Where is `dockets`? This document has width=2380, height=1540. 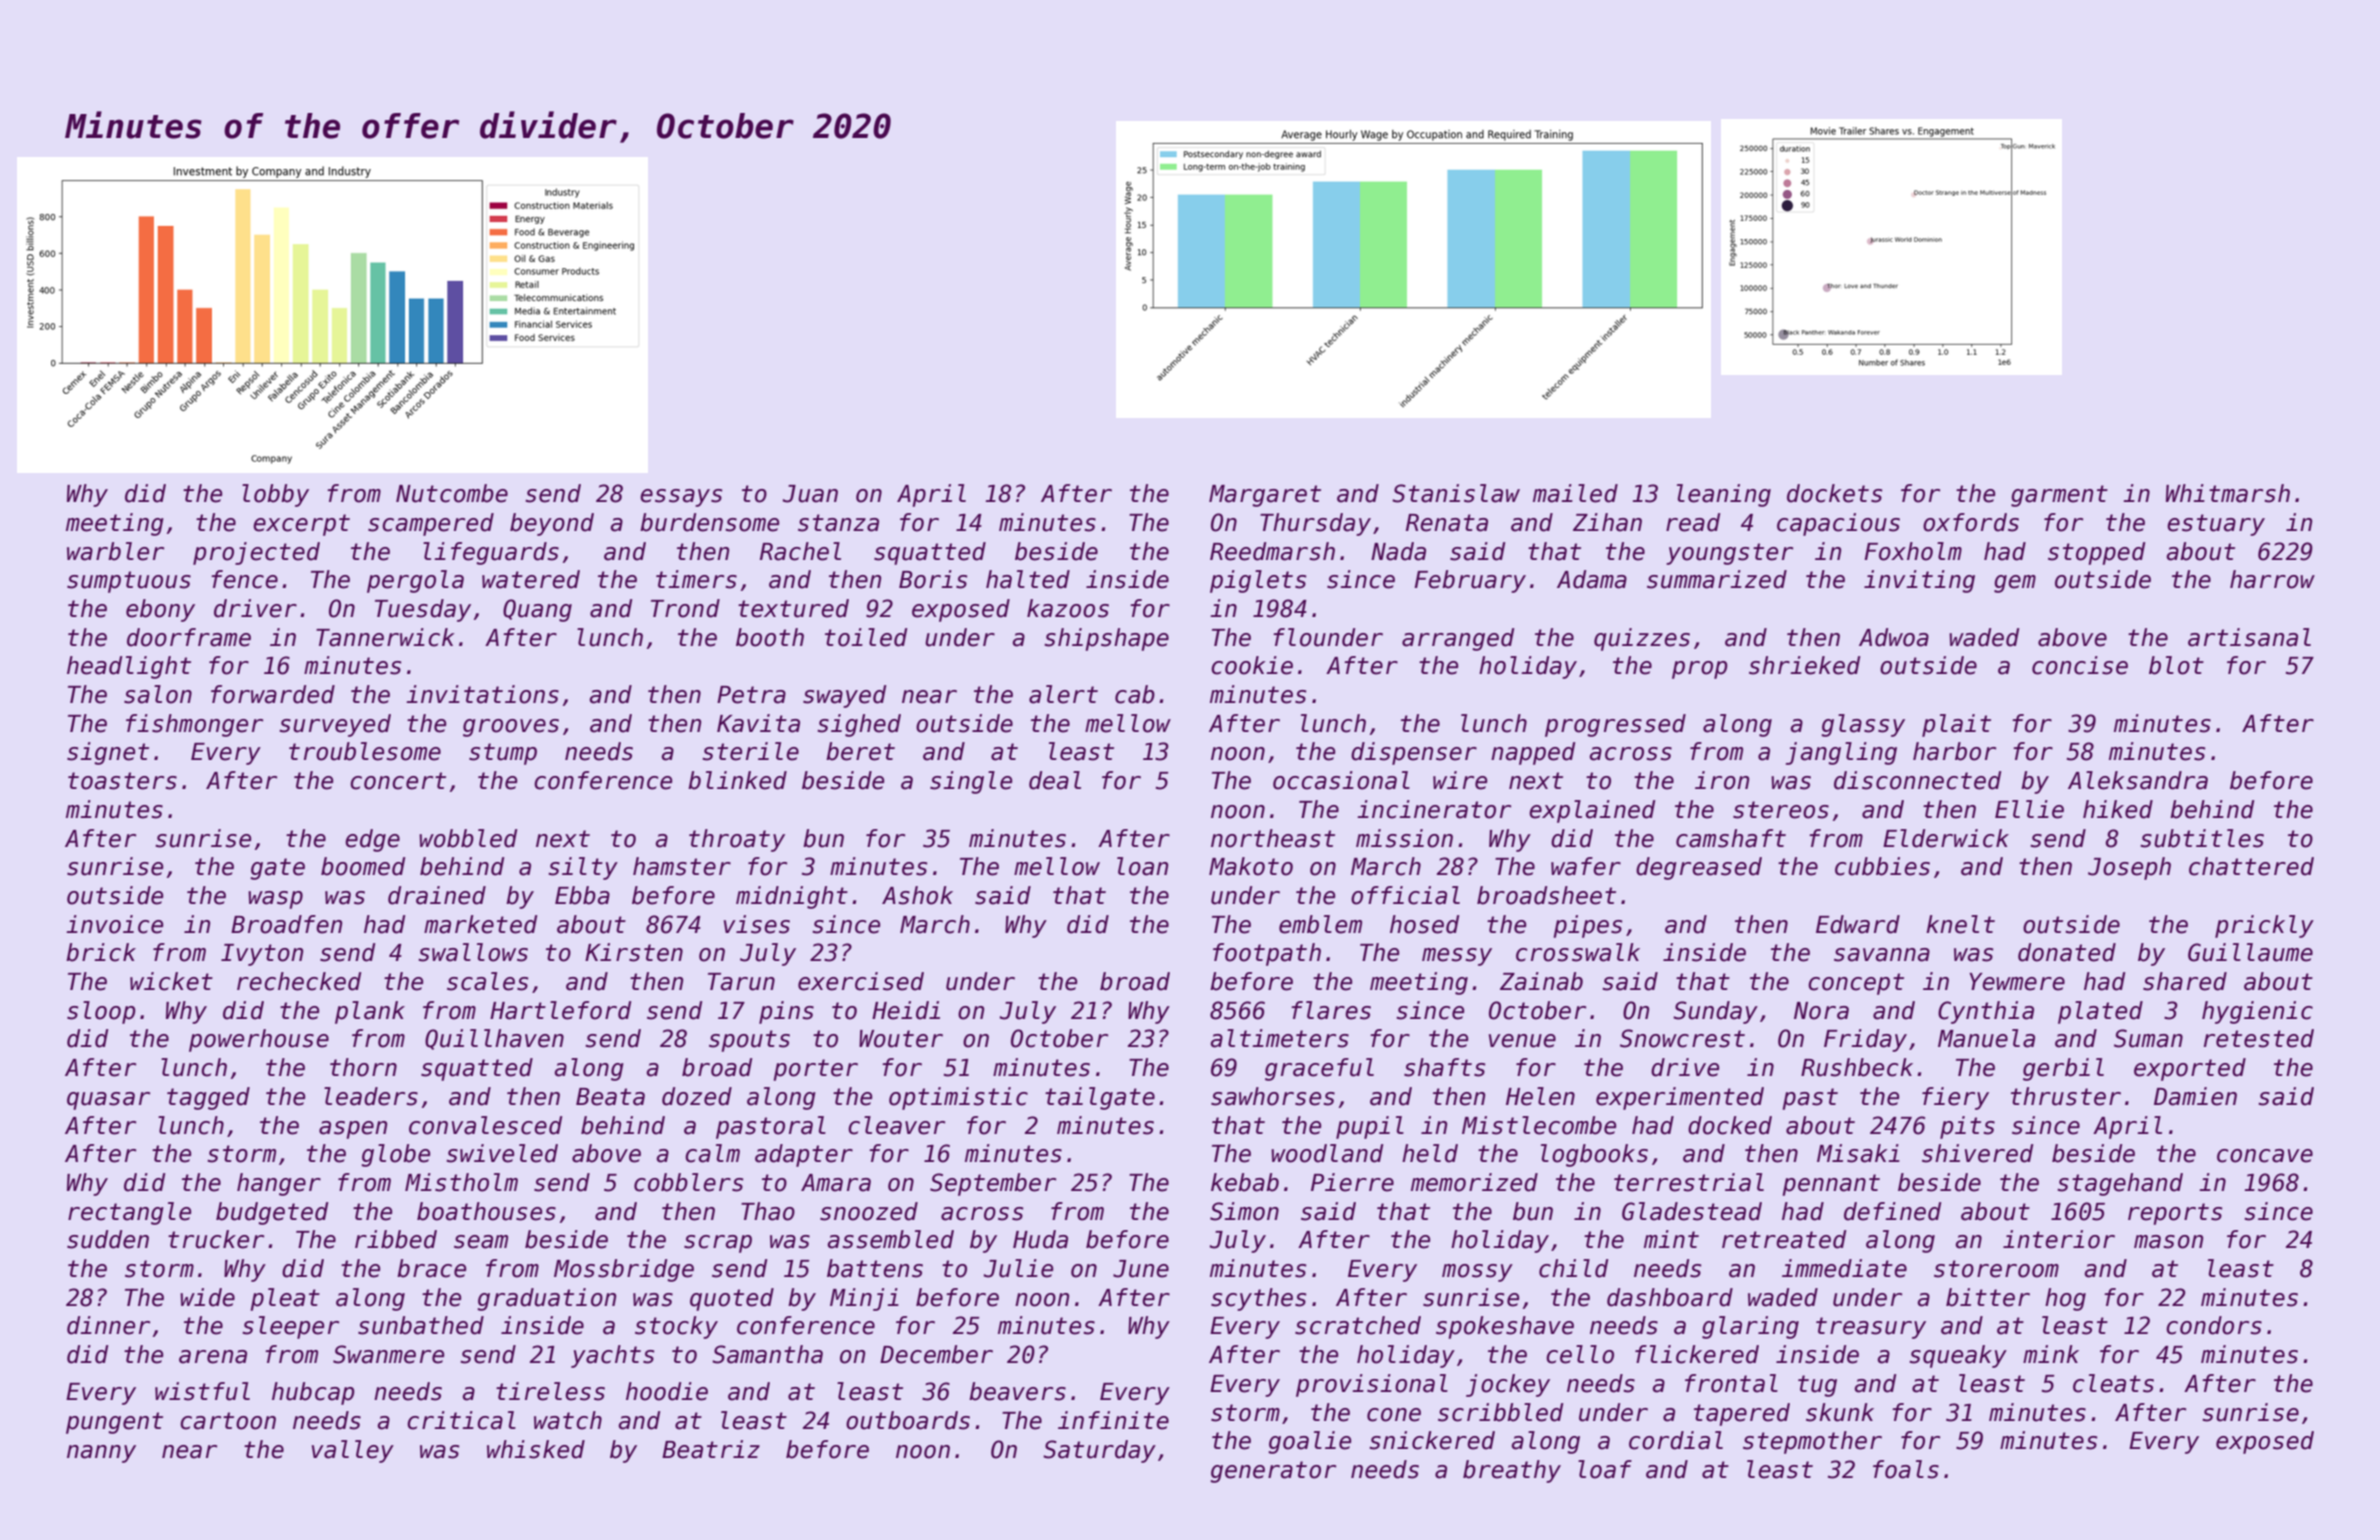
dockets is located at coordinates (1834, 493).
